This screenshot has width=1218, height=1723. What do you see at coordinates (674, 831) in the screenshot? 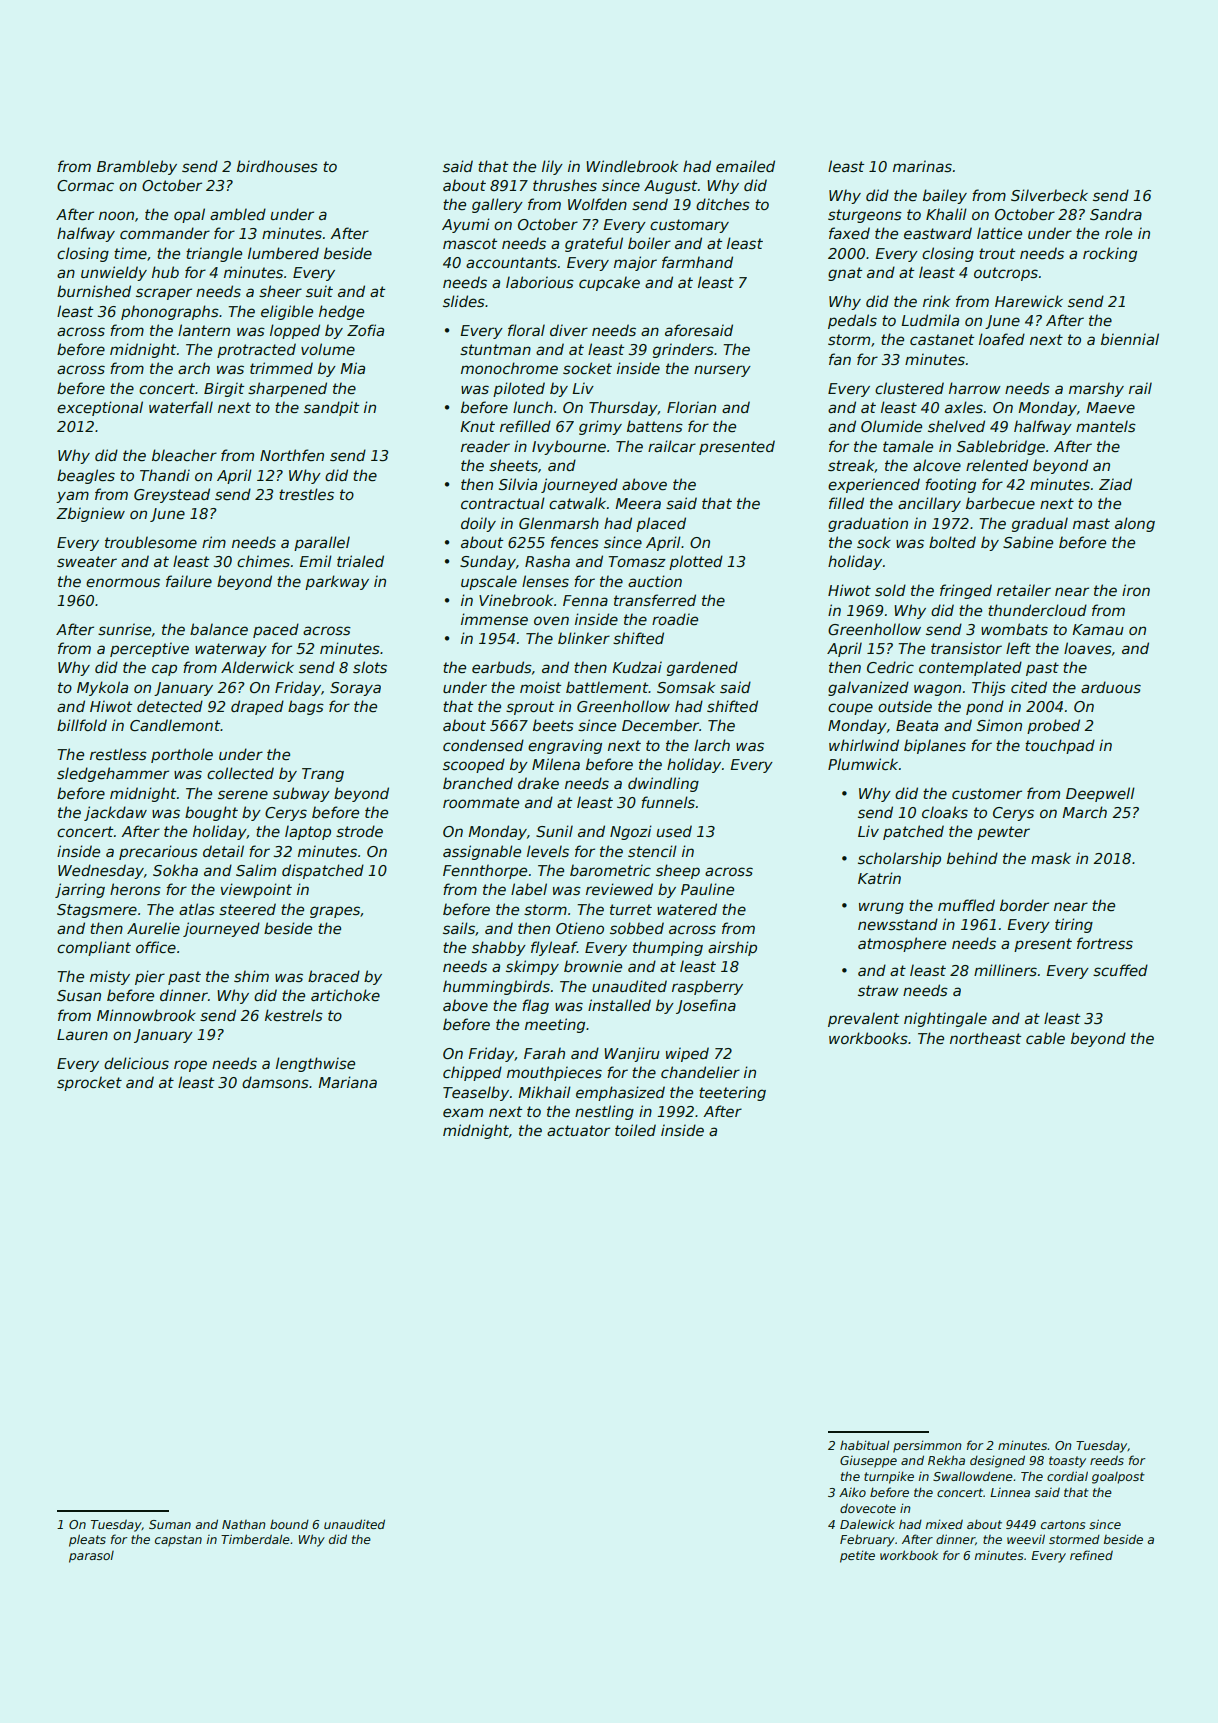
I see `used` at bounding box center [674, 831].
